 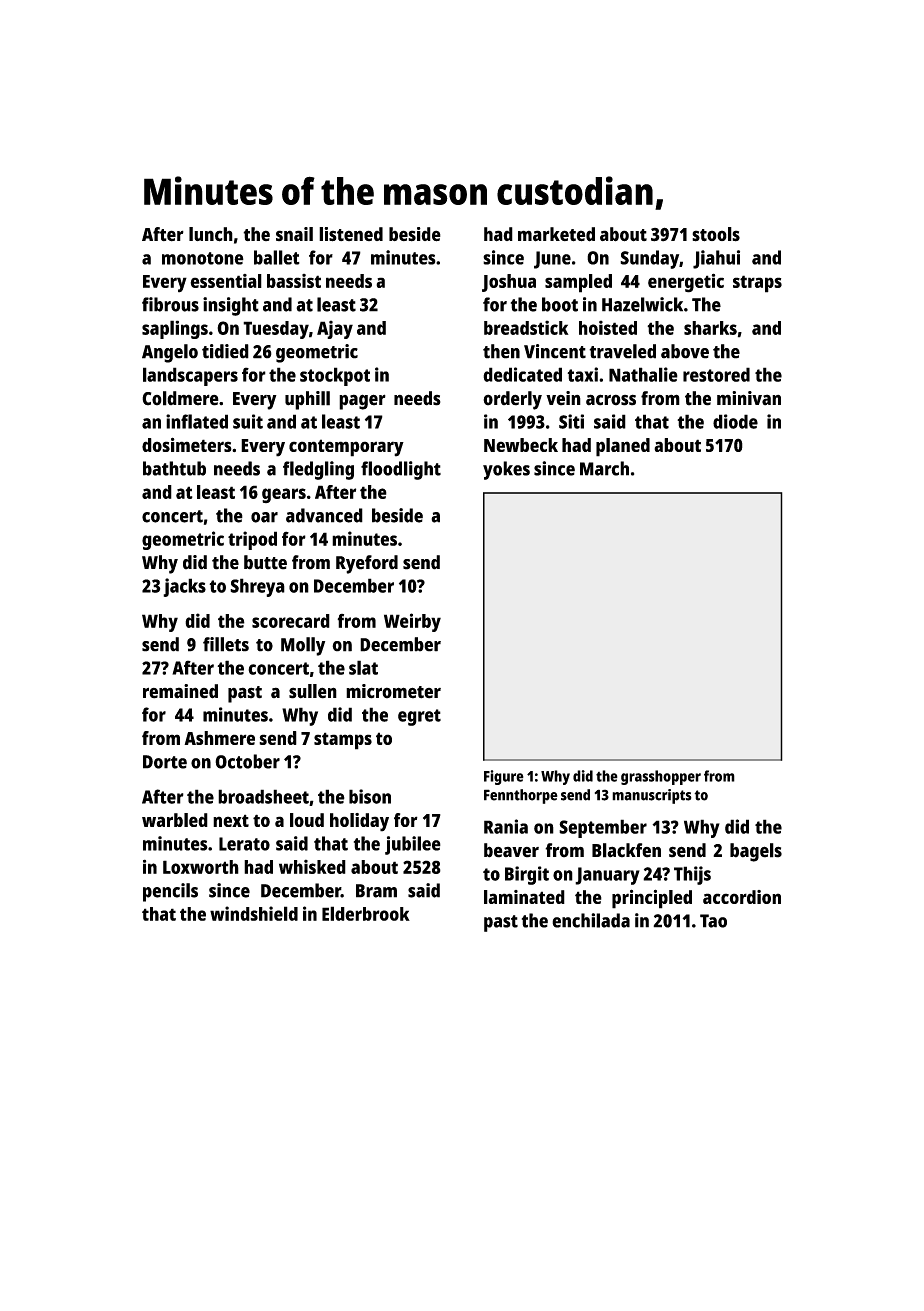 I want to click on marketed, so click(x=556, y=234).
